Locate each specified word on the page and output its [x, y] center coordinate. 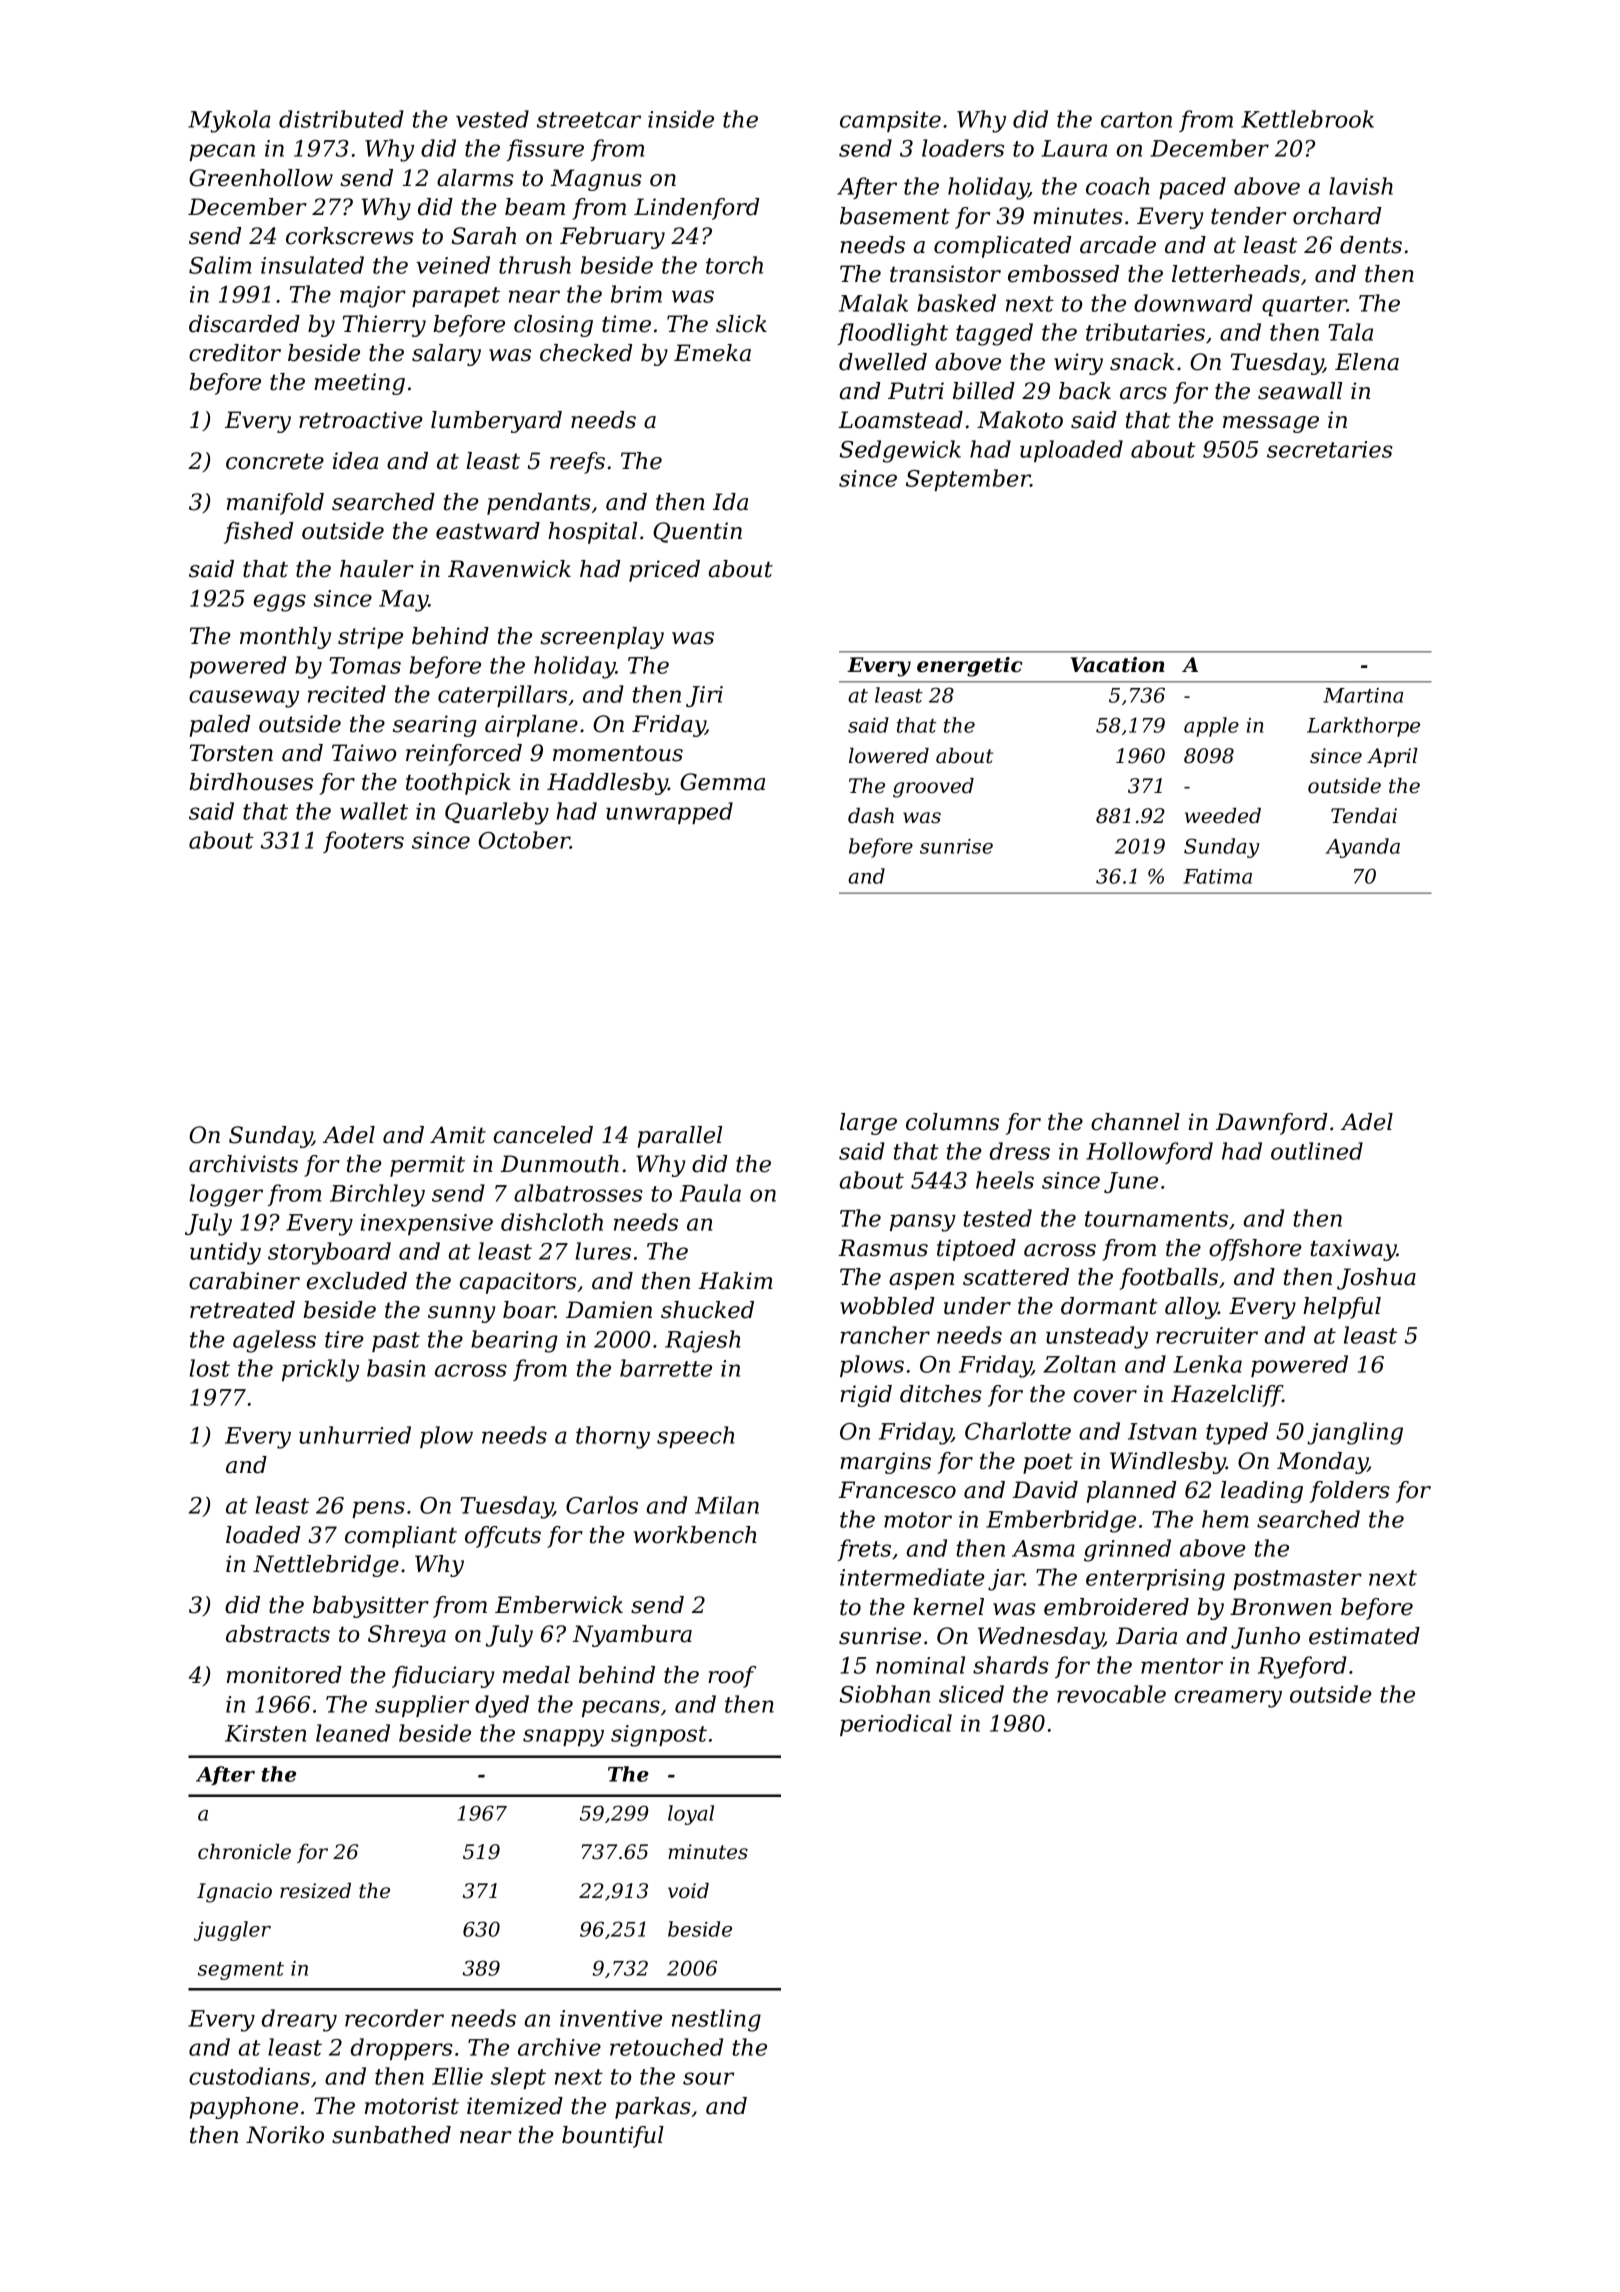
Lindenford [696, 209]
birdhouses [251, 782]
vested [492, 119]
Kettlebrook [1307, 119]
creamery [1228, 1699]
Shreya [407, 1636]
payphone [244, 2108]
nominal [920, 1665]
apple [1211, 727]
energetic [969, 667]
